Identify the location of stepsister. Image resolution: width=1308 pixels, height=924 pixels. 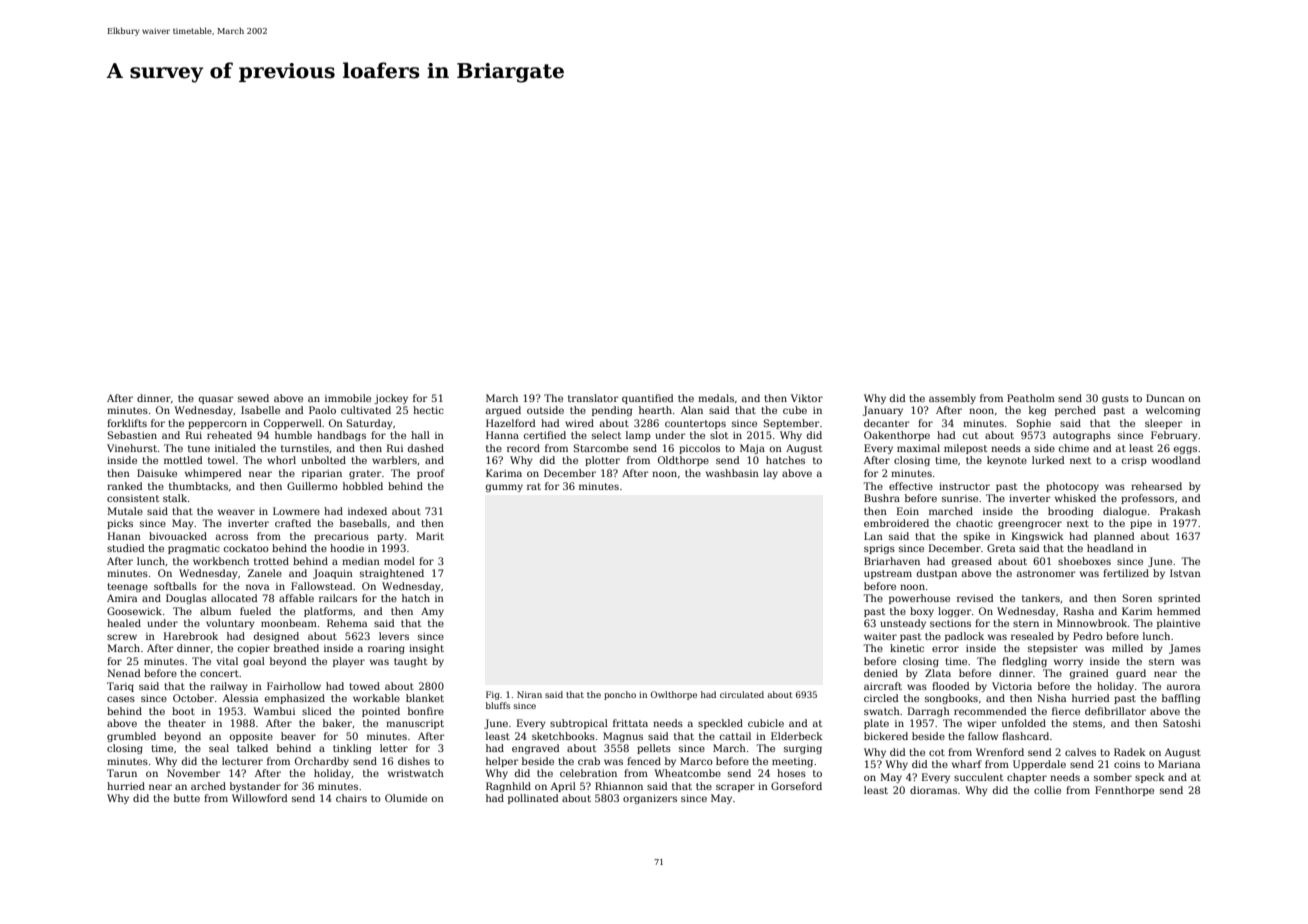
(1053, 649).
